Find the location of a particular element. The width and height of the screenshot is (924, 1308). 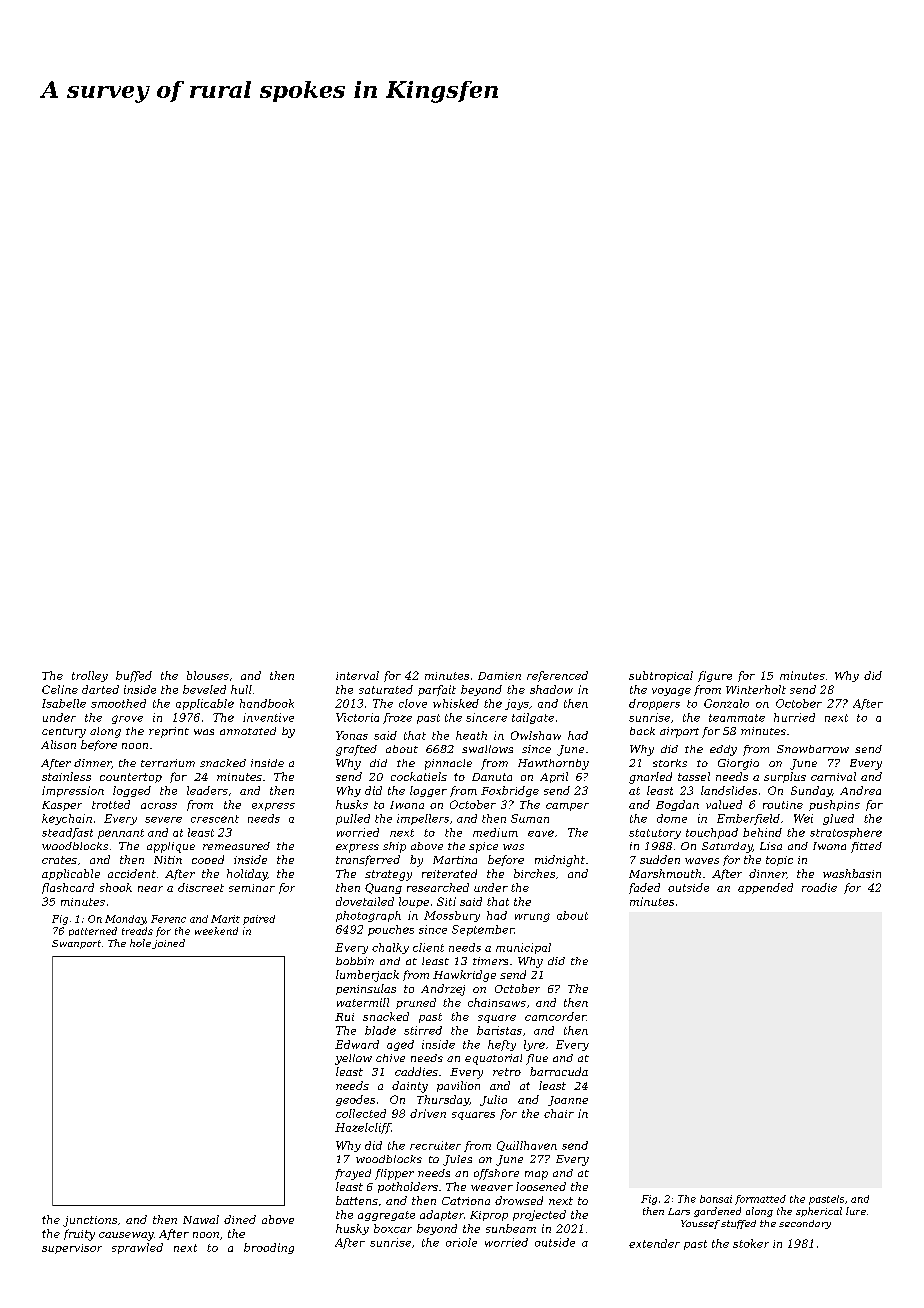

sprawled is located at coordinates (137, 1248).
